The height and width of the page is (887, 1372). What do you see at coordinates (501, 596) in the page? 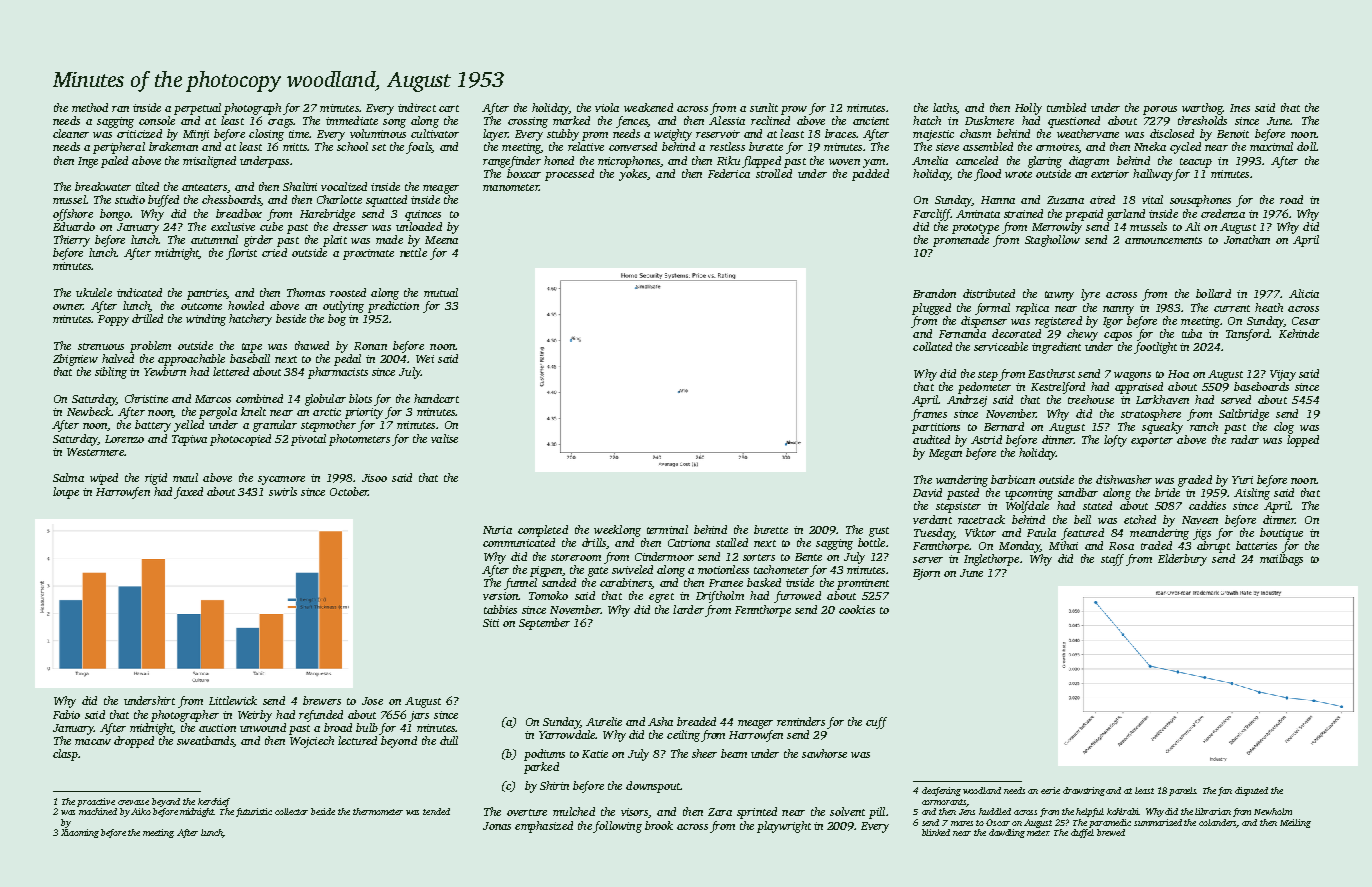
I see `version` at bounding box center [501, 596].
